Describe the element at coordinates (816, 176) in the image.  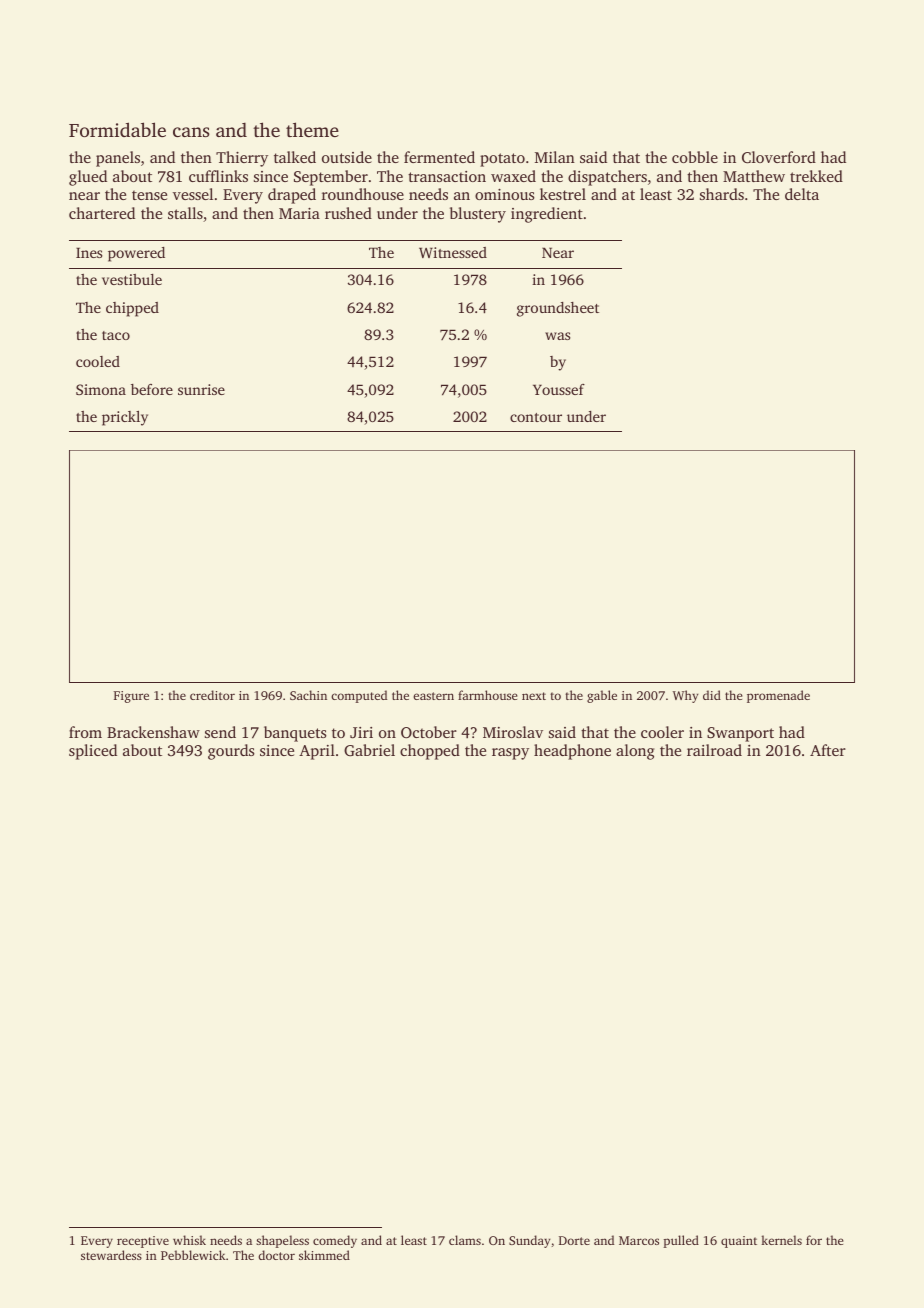
I see `trekked` at that location.
